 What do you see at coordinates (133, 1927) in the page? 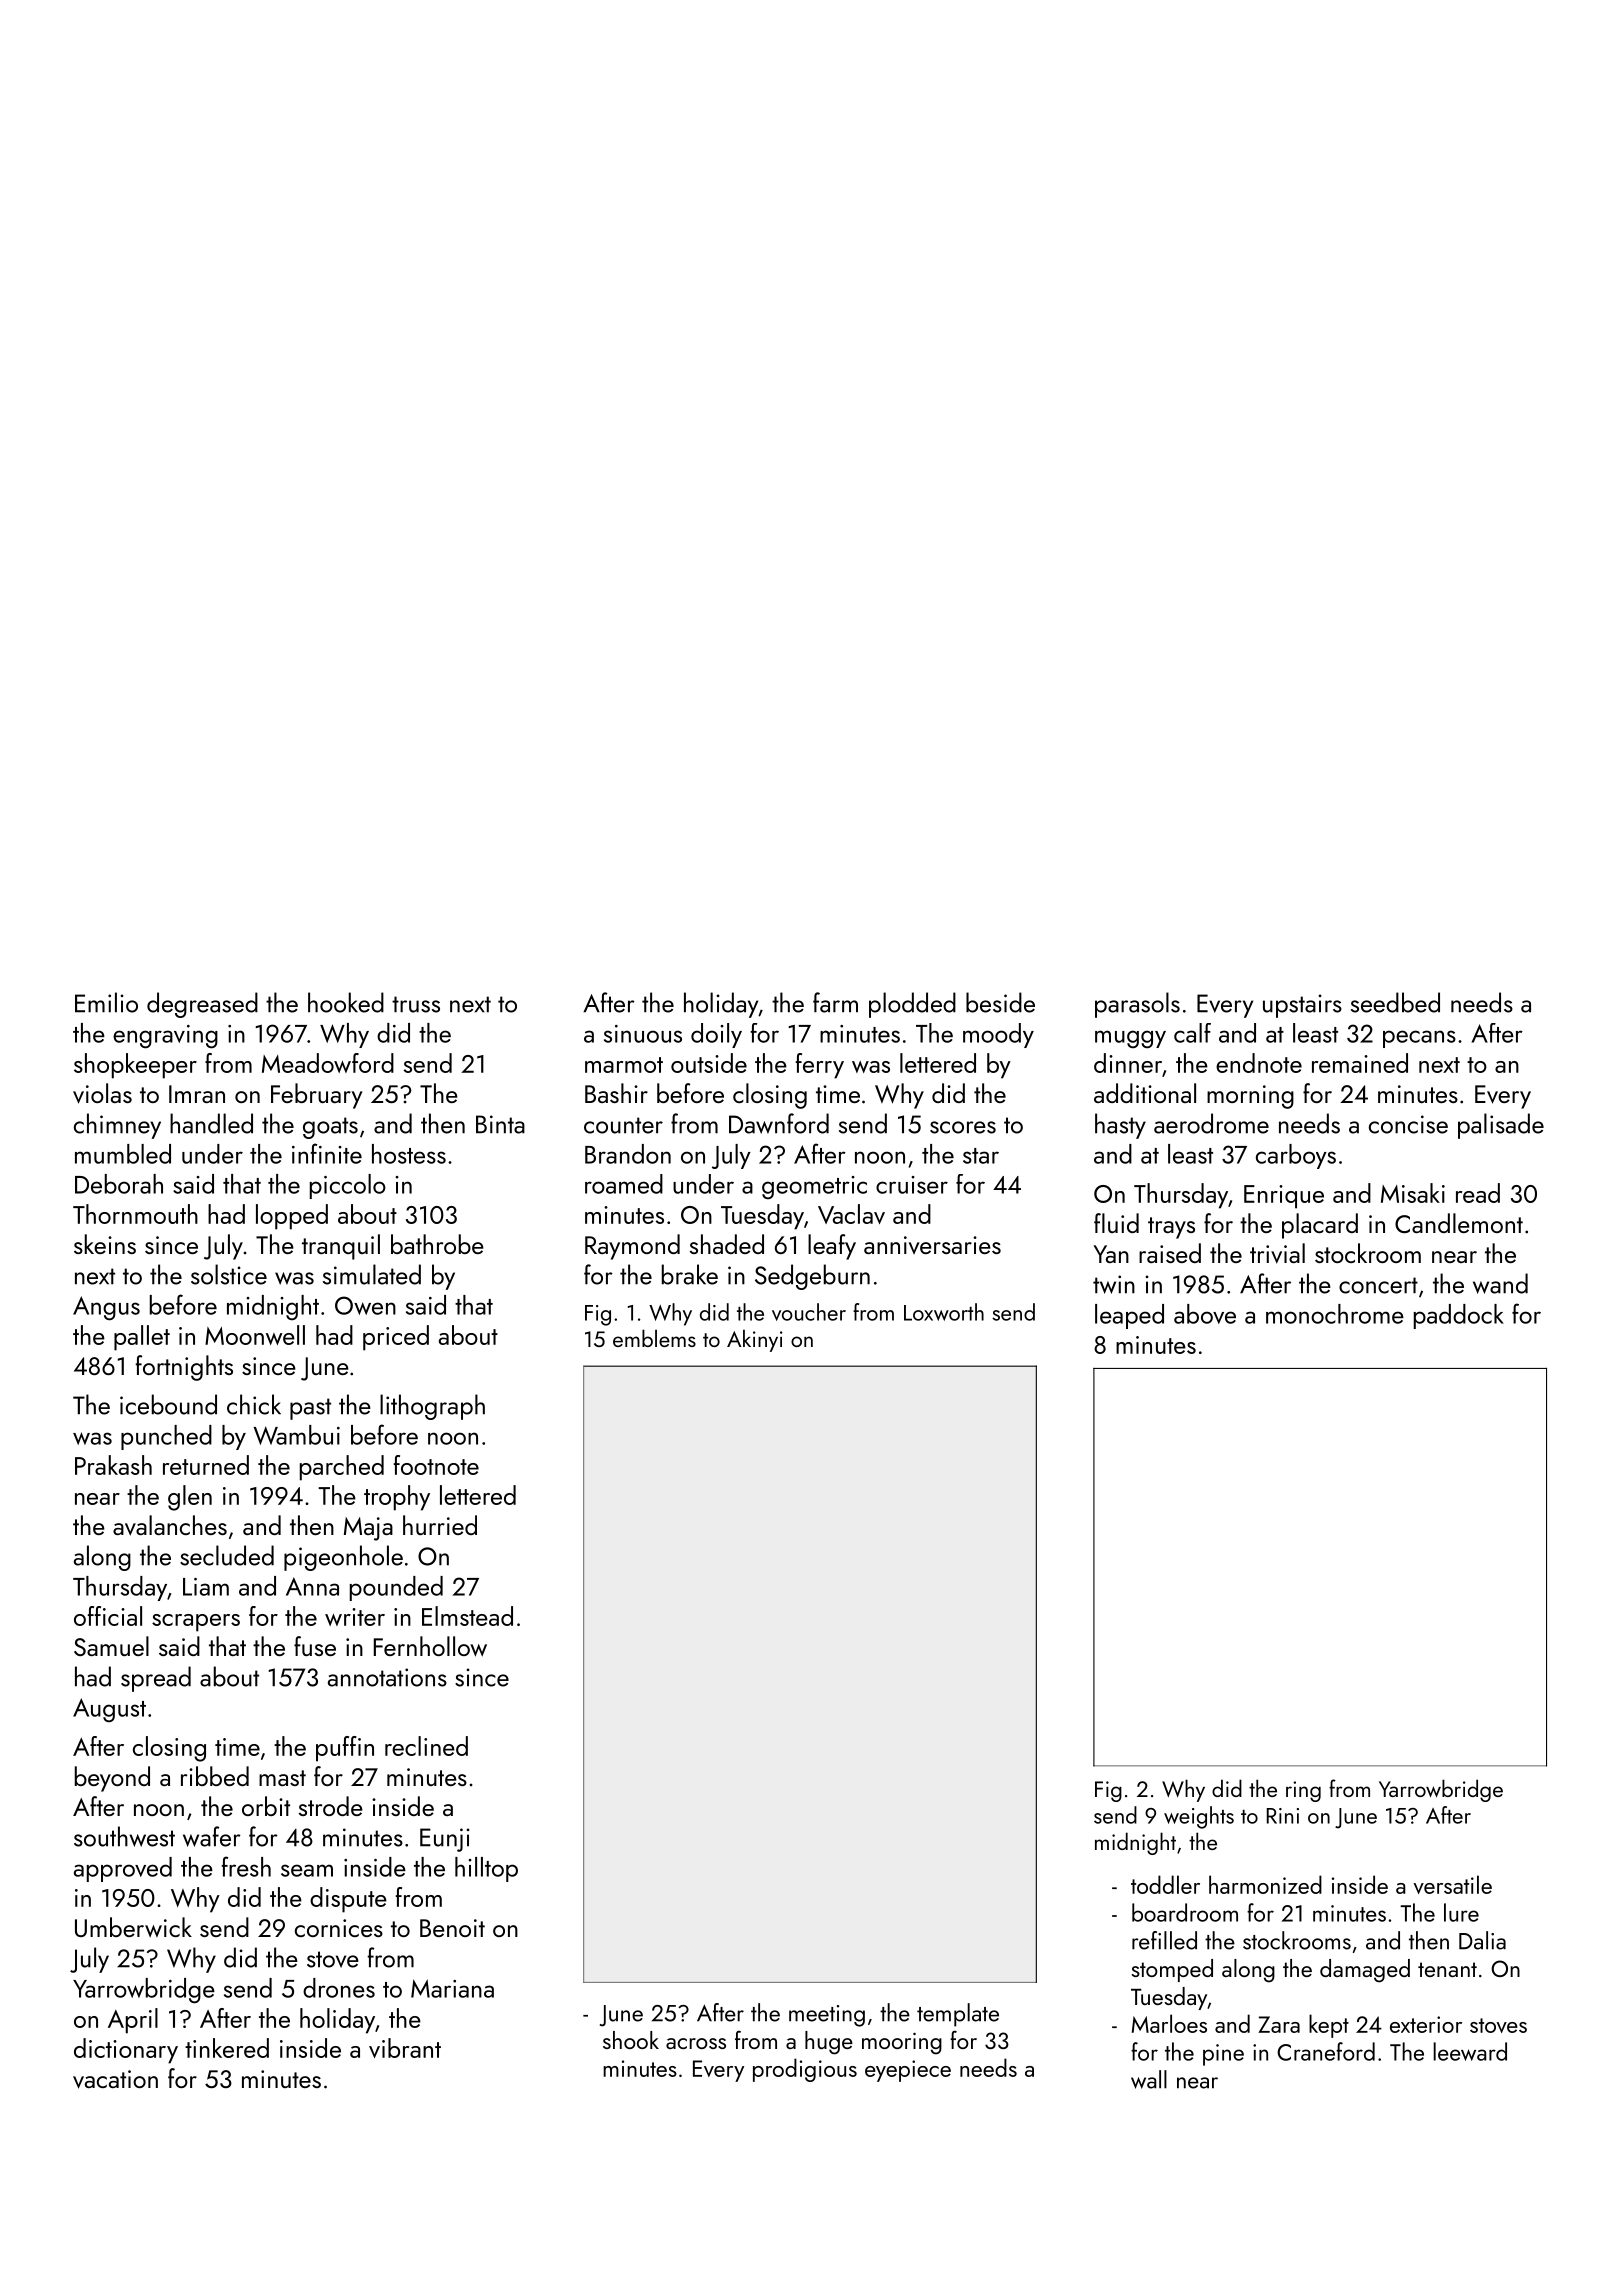
I see `Umberwick` at bounding box center [133, 1927].
